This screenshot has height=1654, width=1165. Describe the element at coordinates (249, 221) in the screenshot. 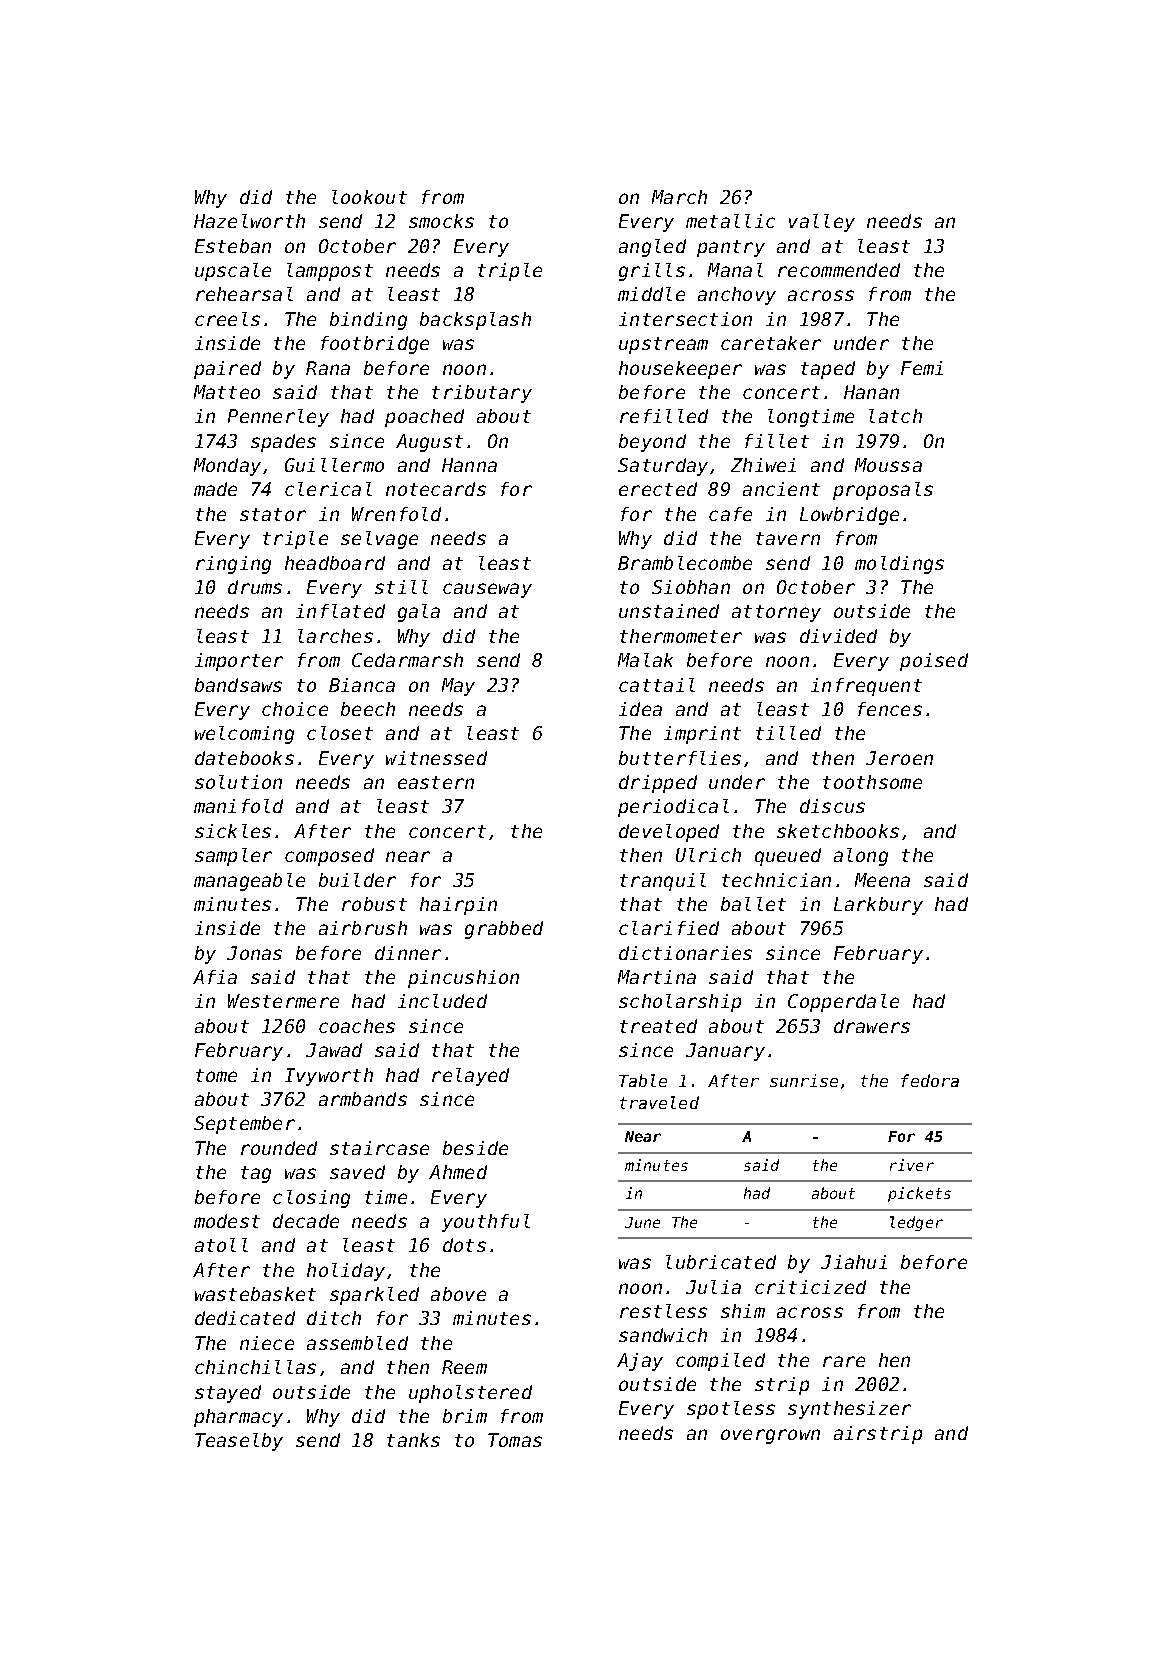

I see `Hazelworth` at that location.
